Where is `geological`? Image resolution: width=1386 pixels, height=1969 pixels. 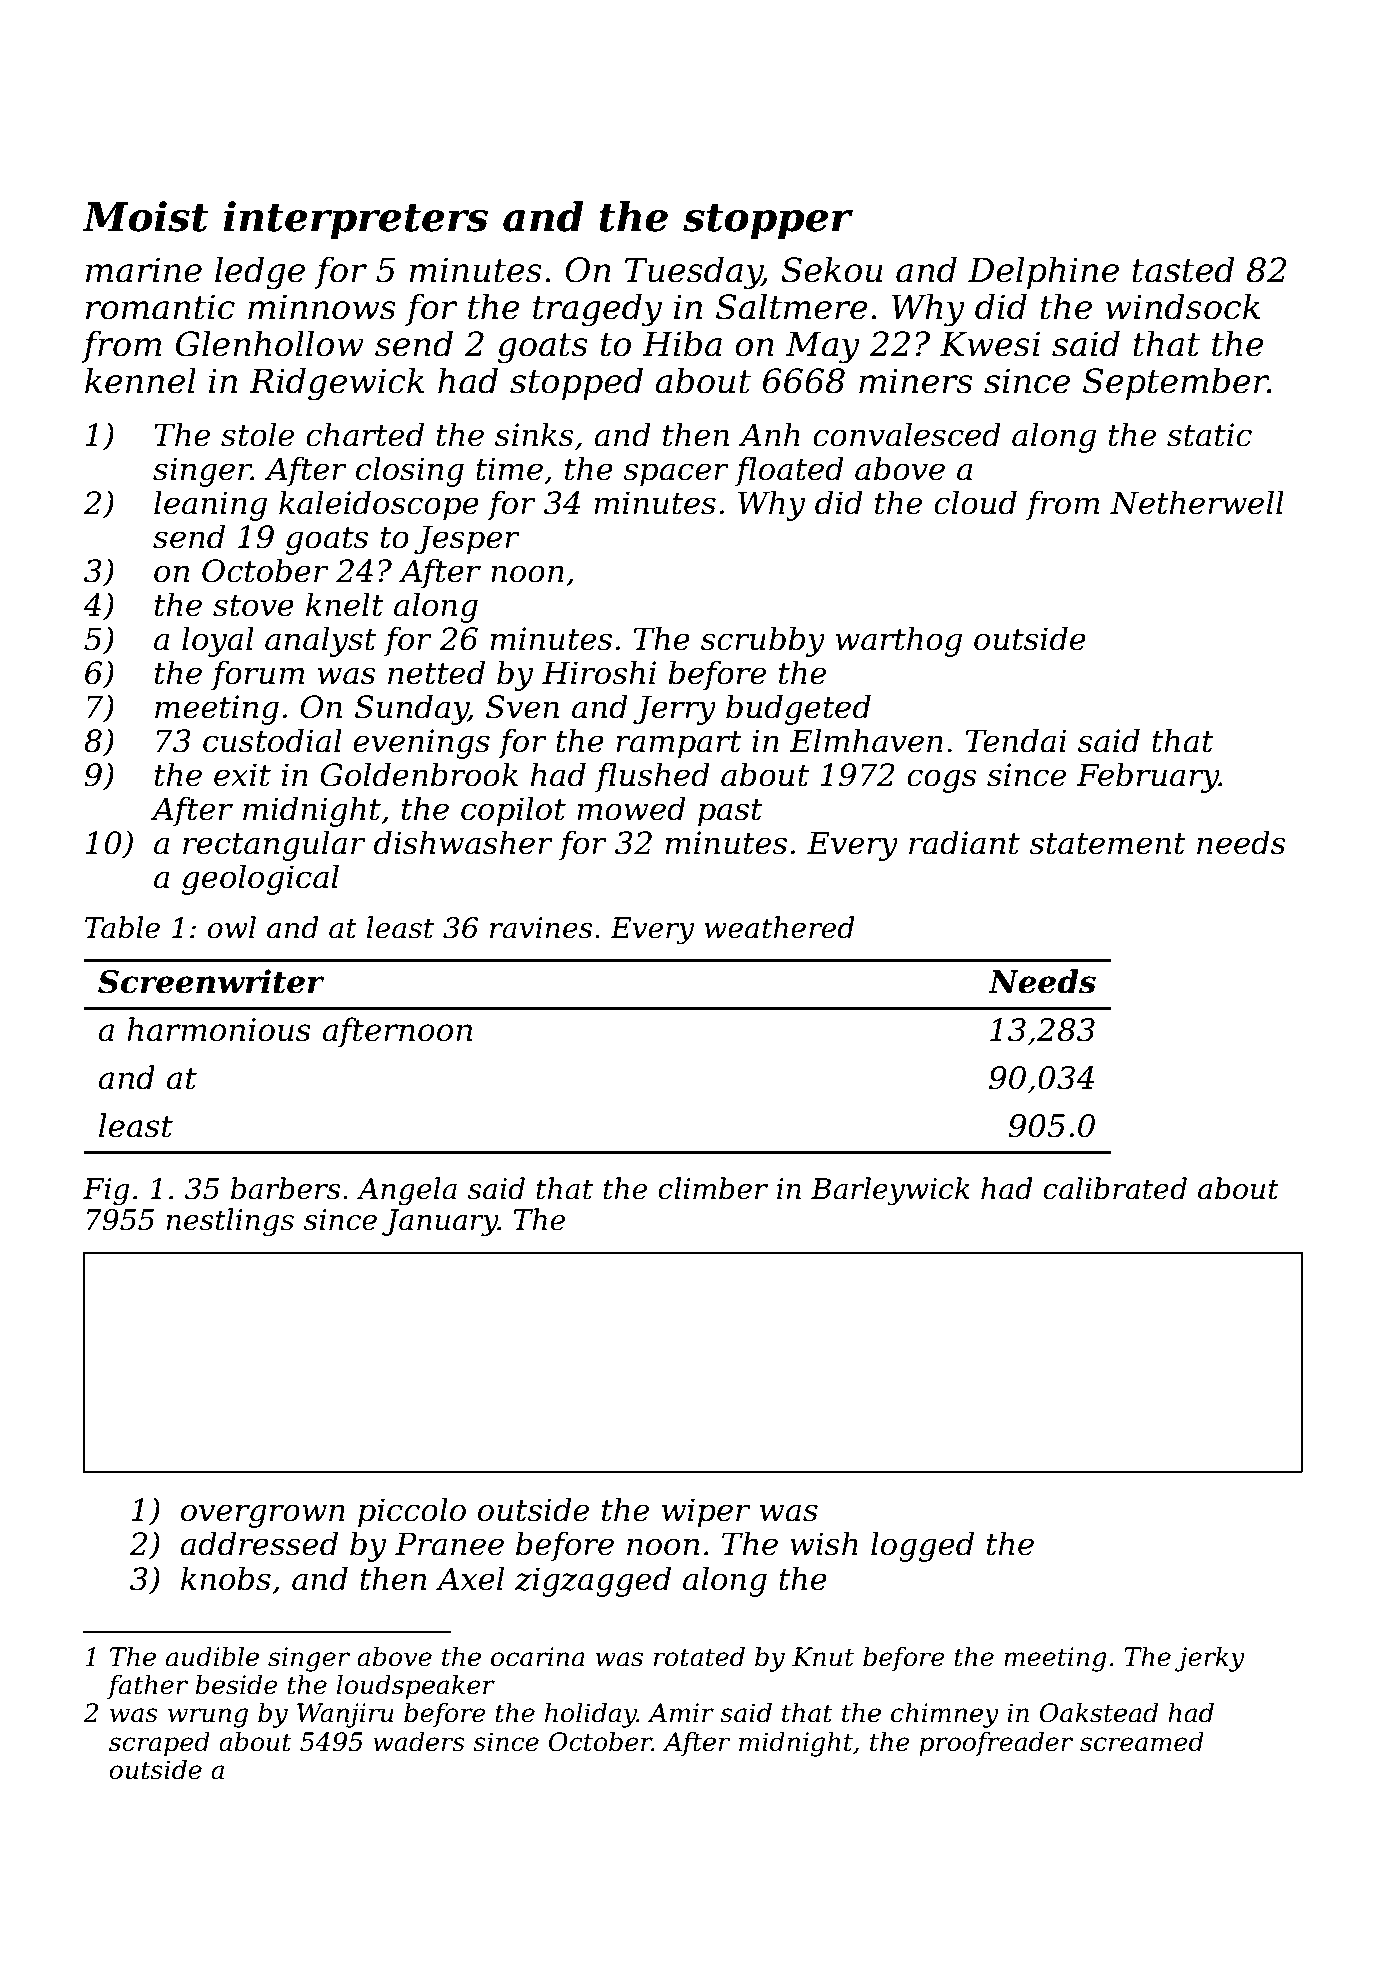 geological is located at coordinates (260, 879).
